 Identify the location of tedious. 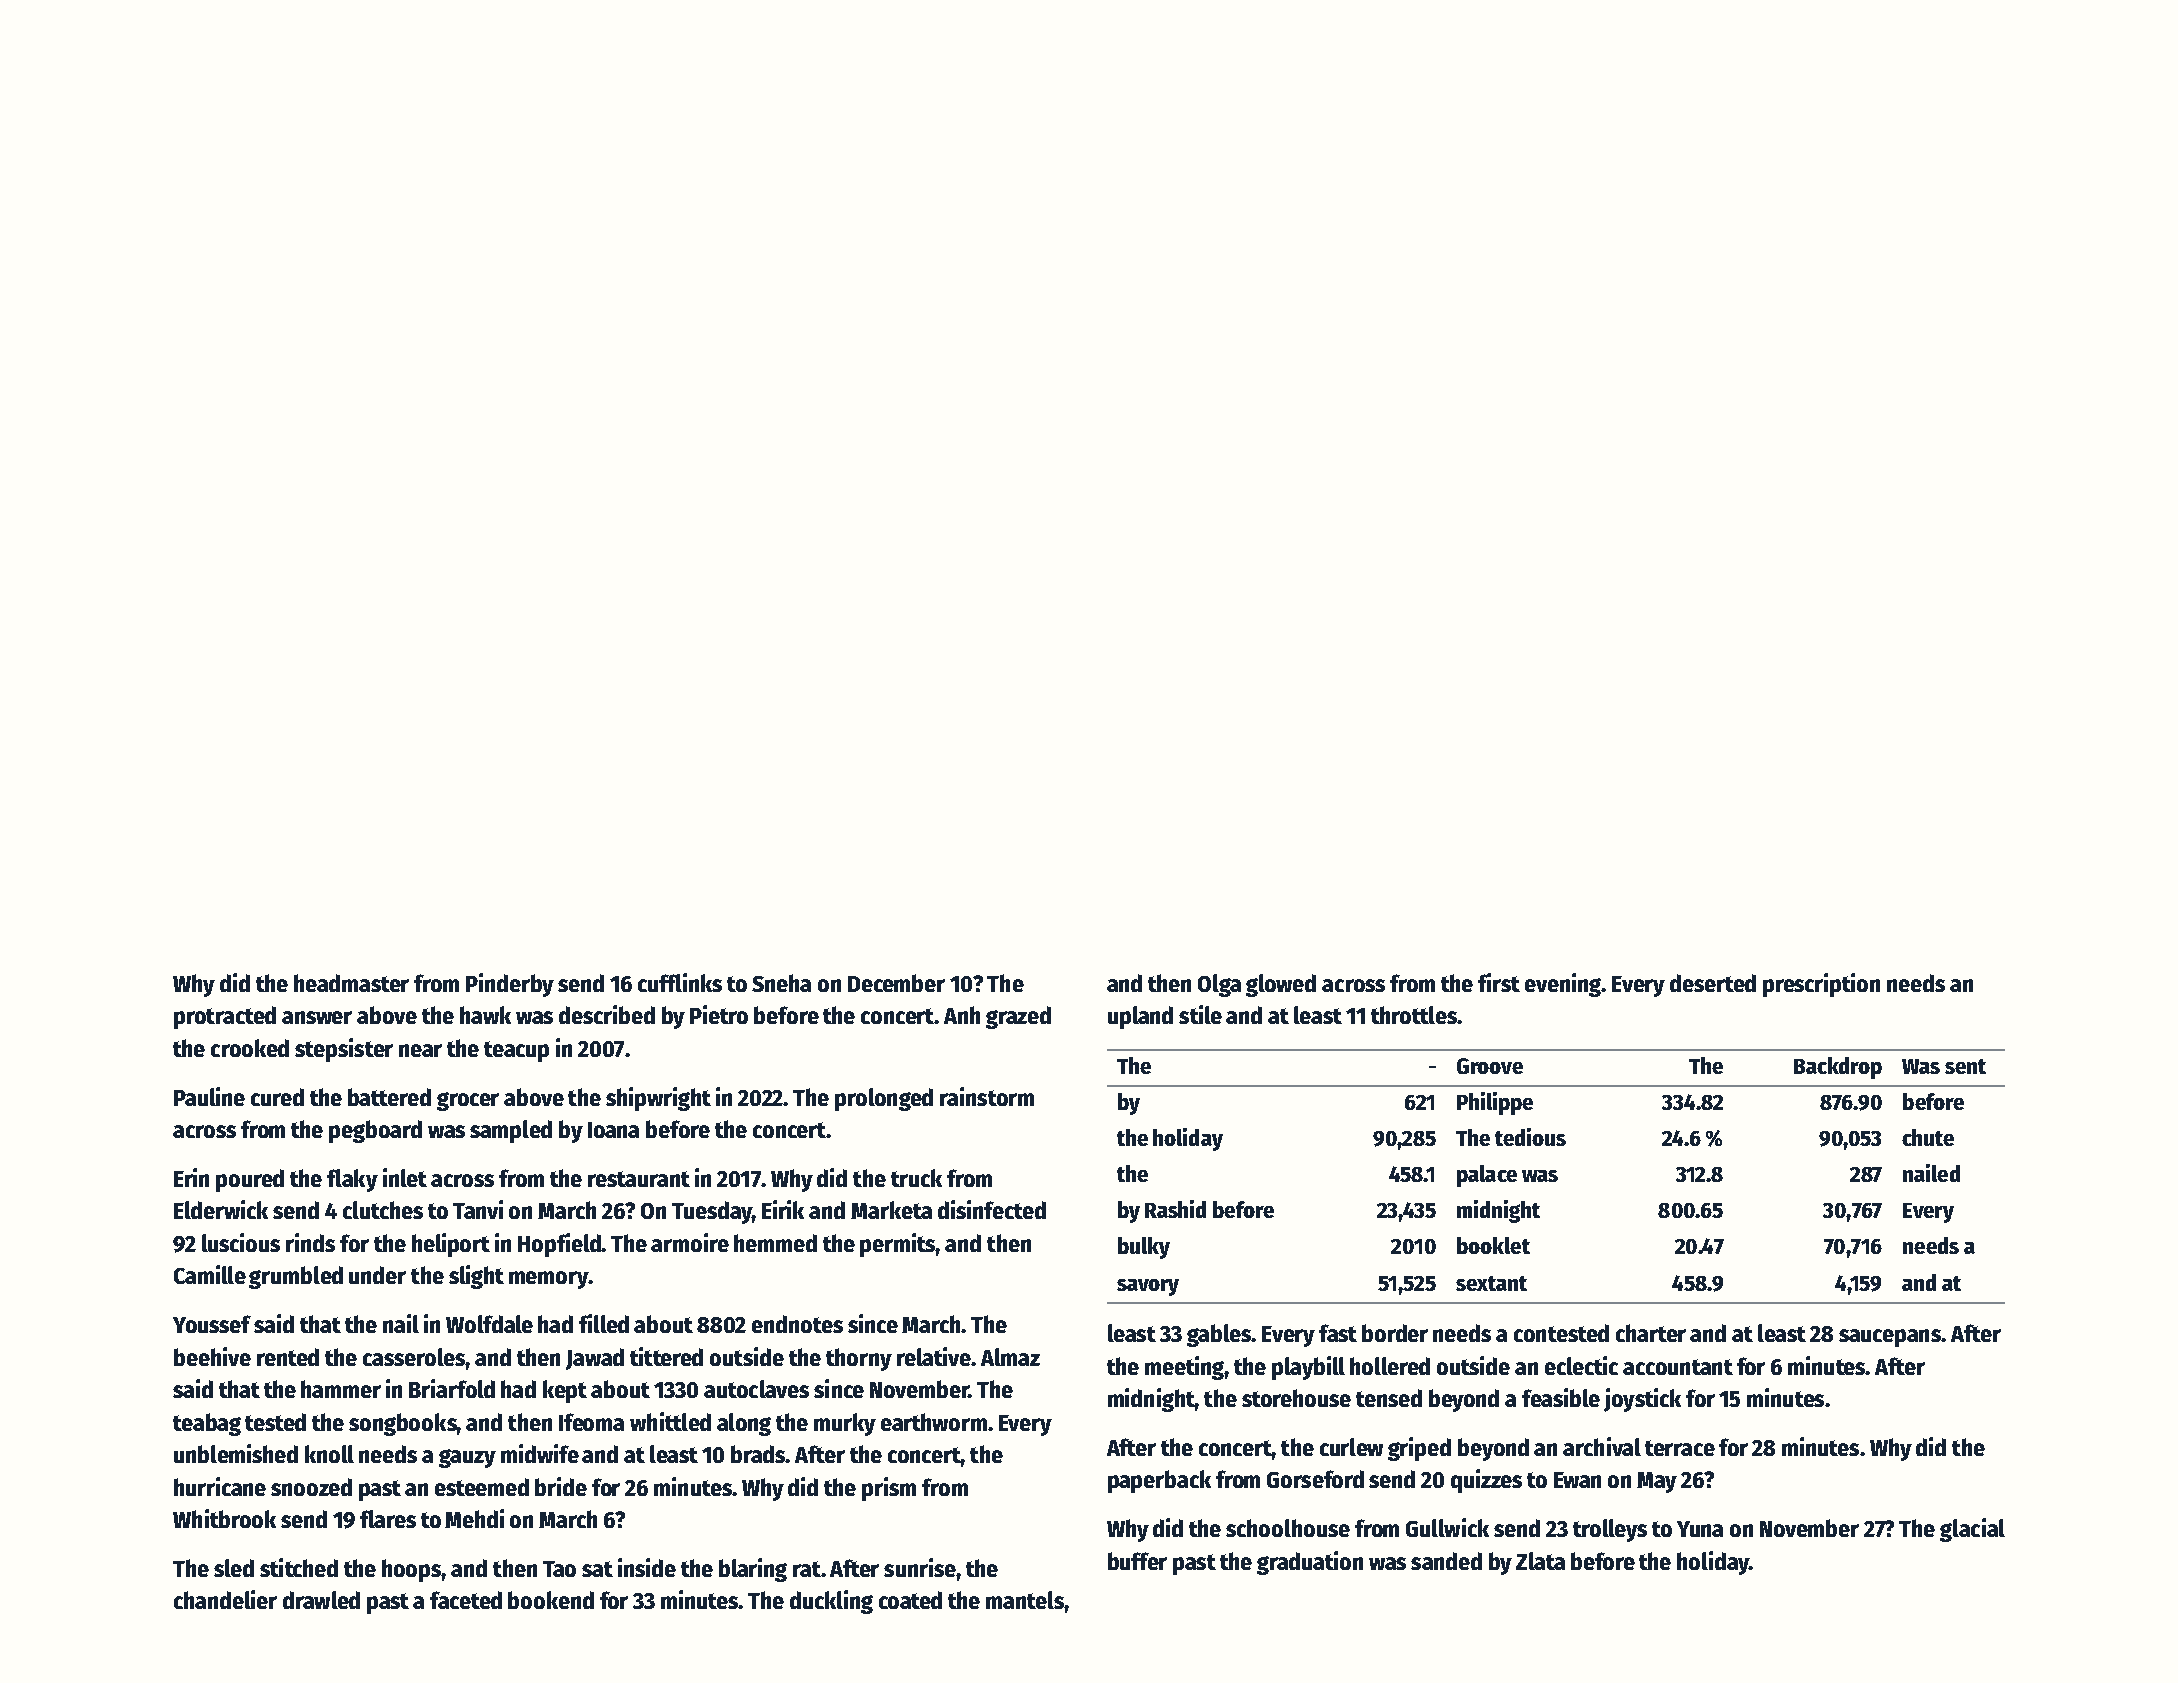
(1530, 1137).
